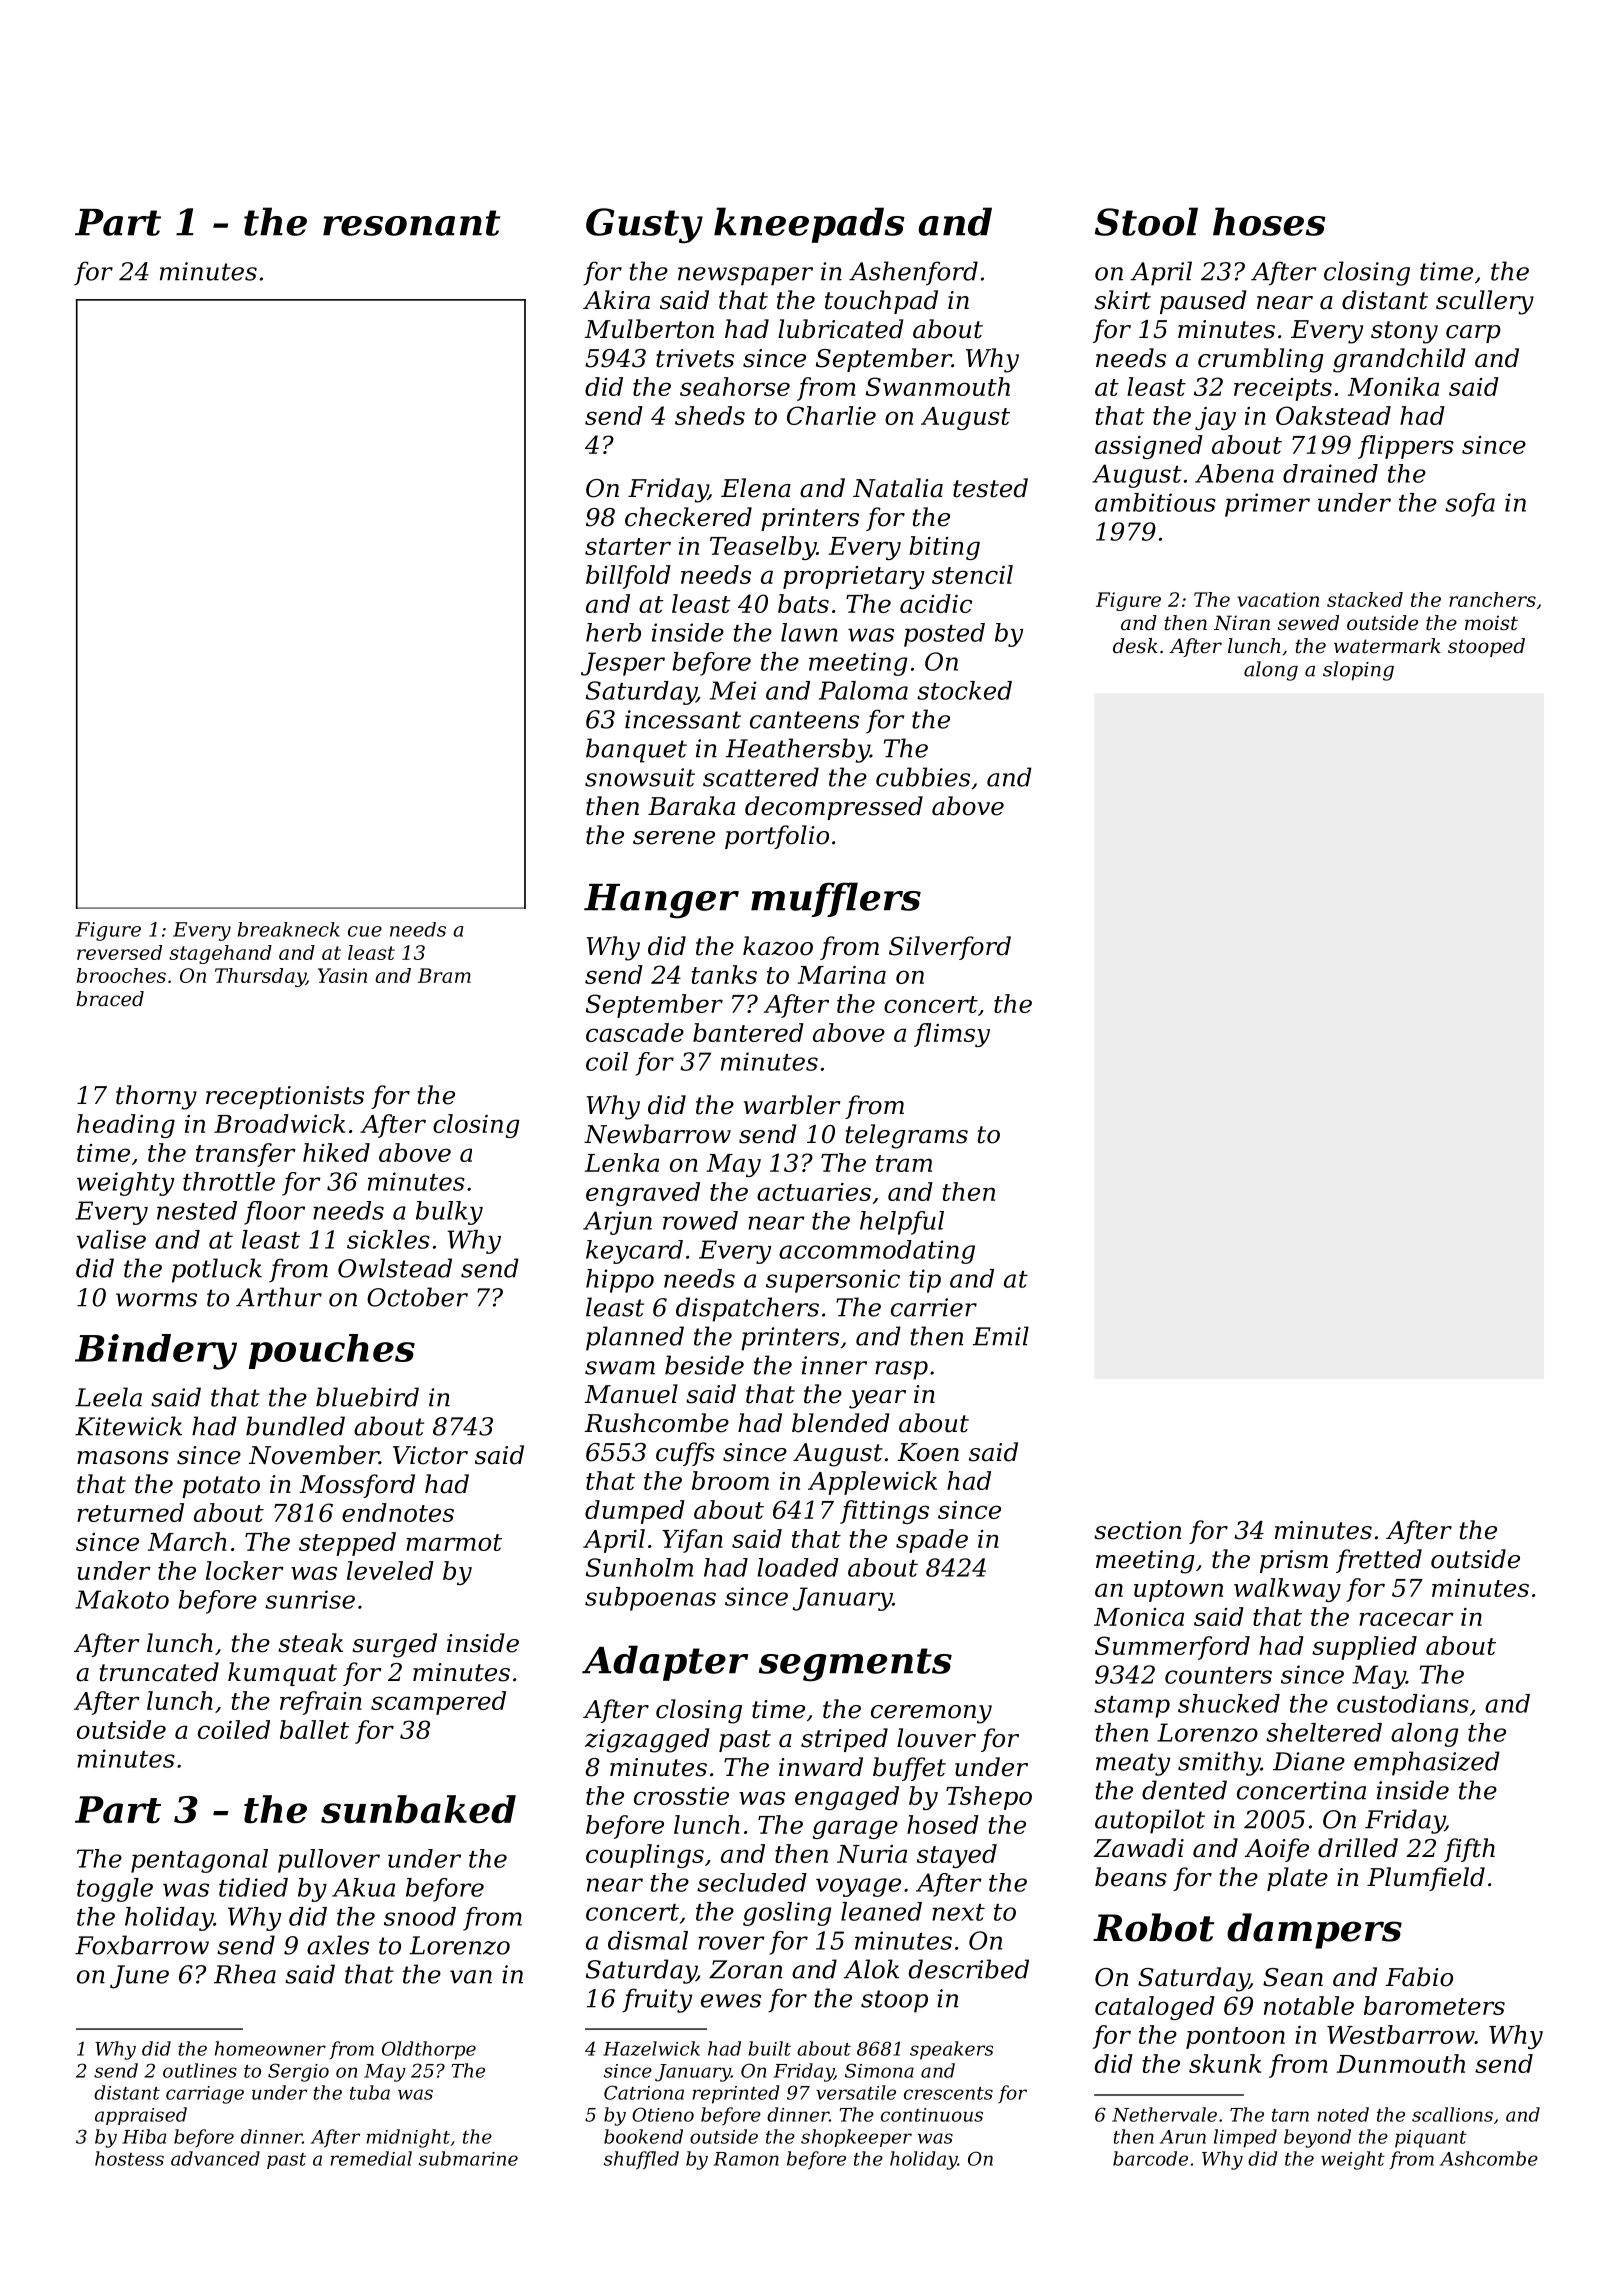 The width and height of the document is (1620, 2292). I want to click on flimsy, so click(952, 1035).
